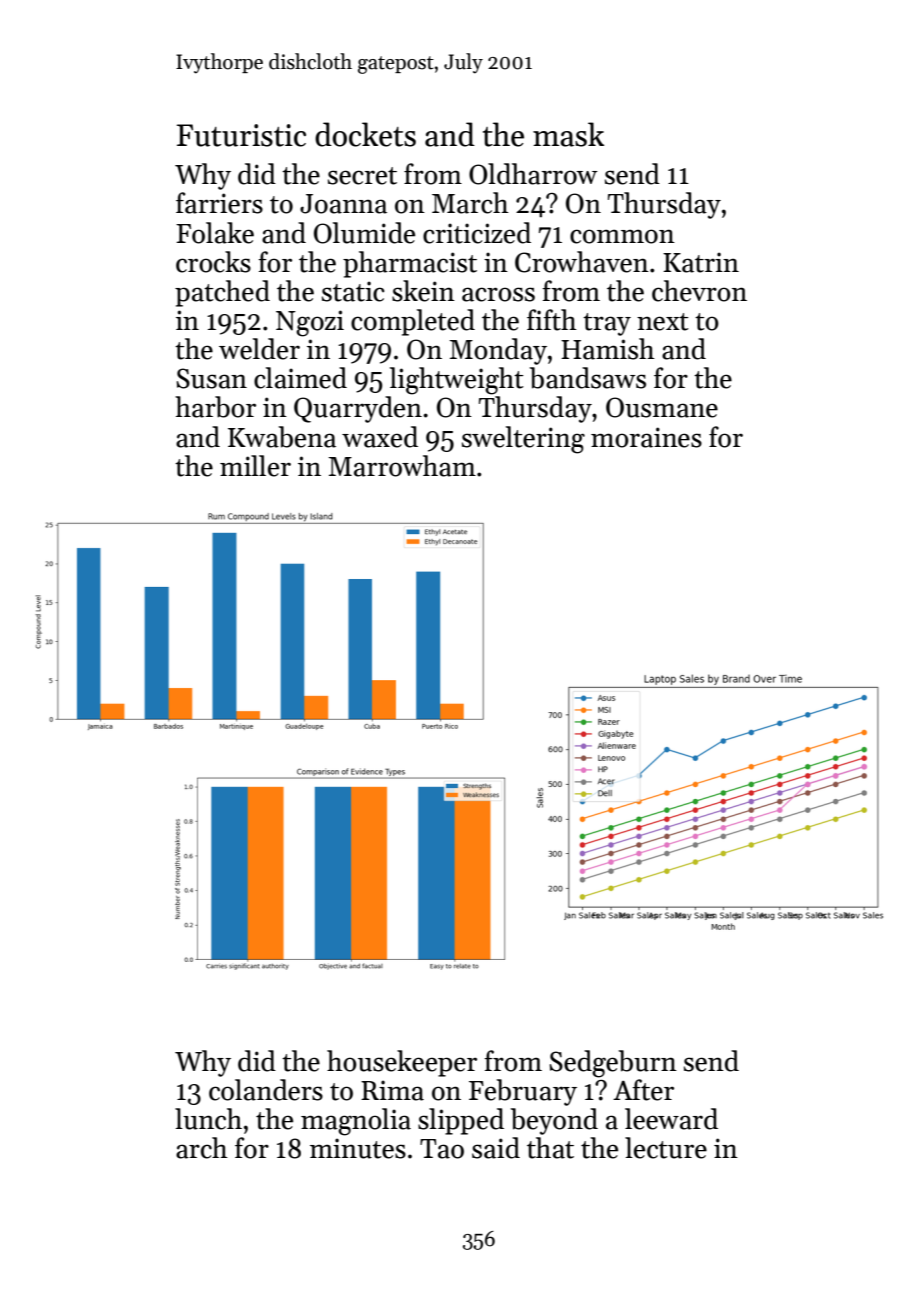 The width and height of the screenshot is (924, 1311). I want to click on colanders, so click(266, 1090).
